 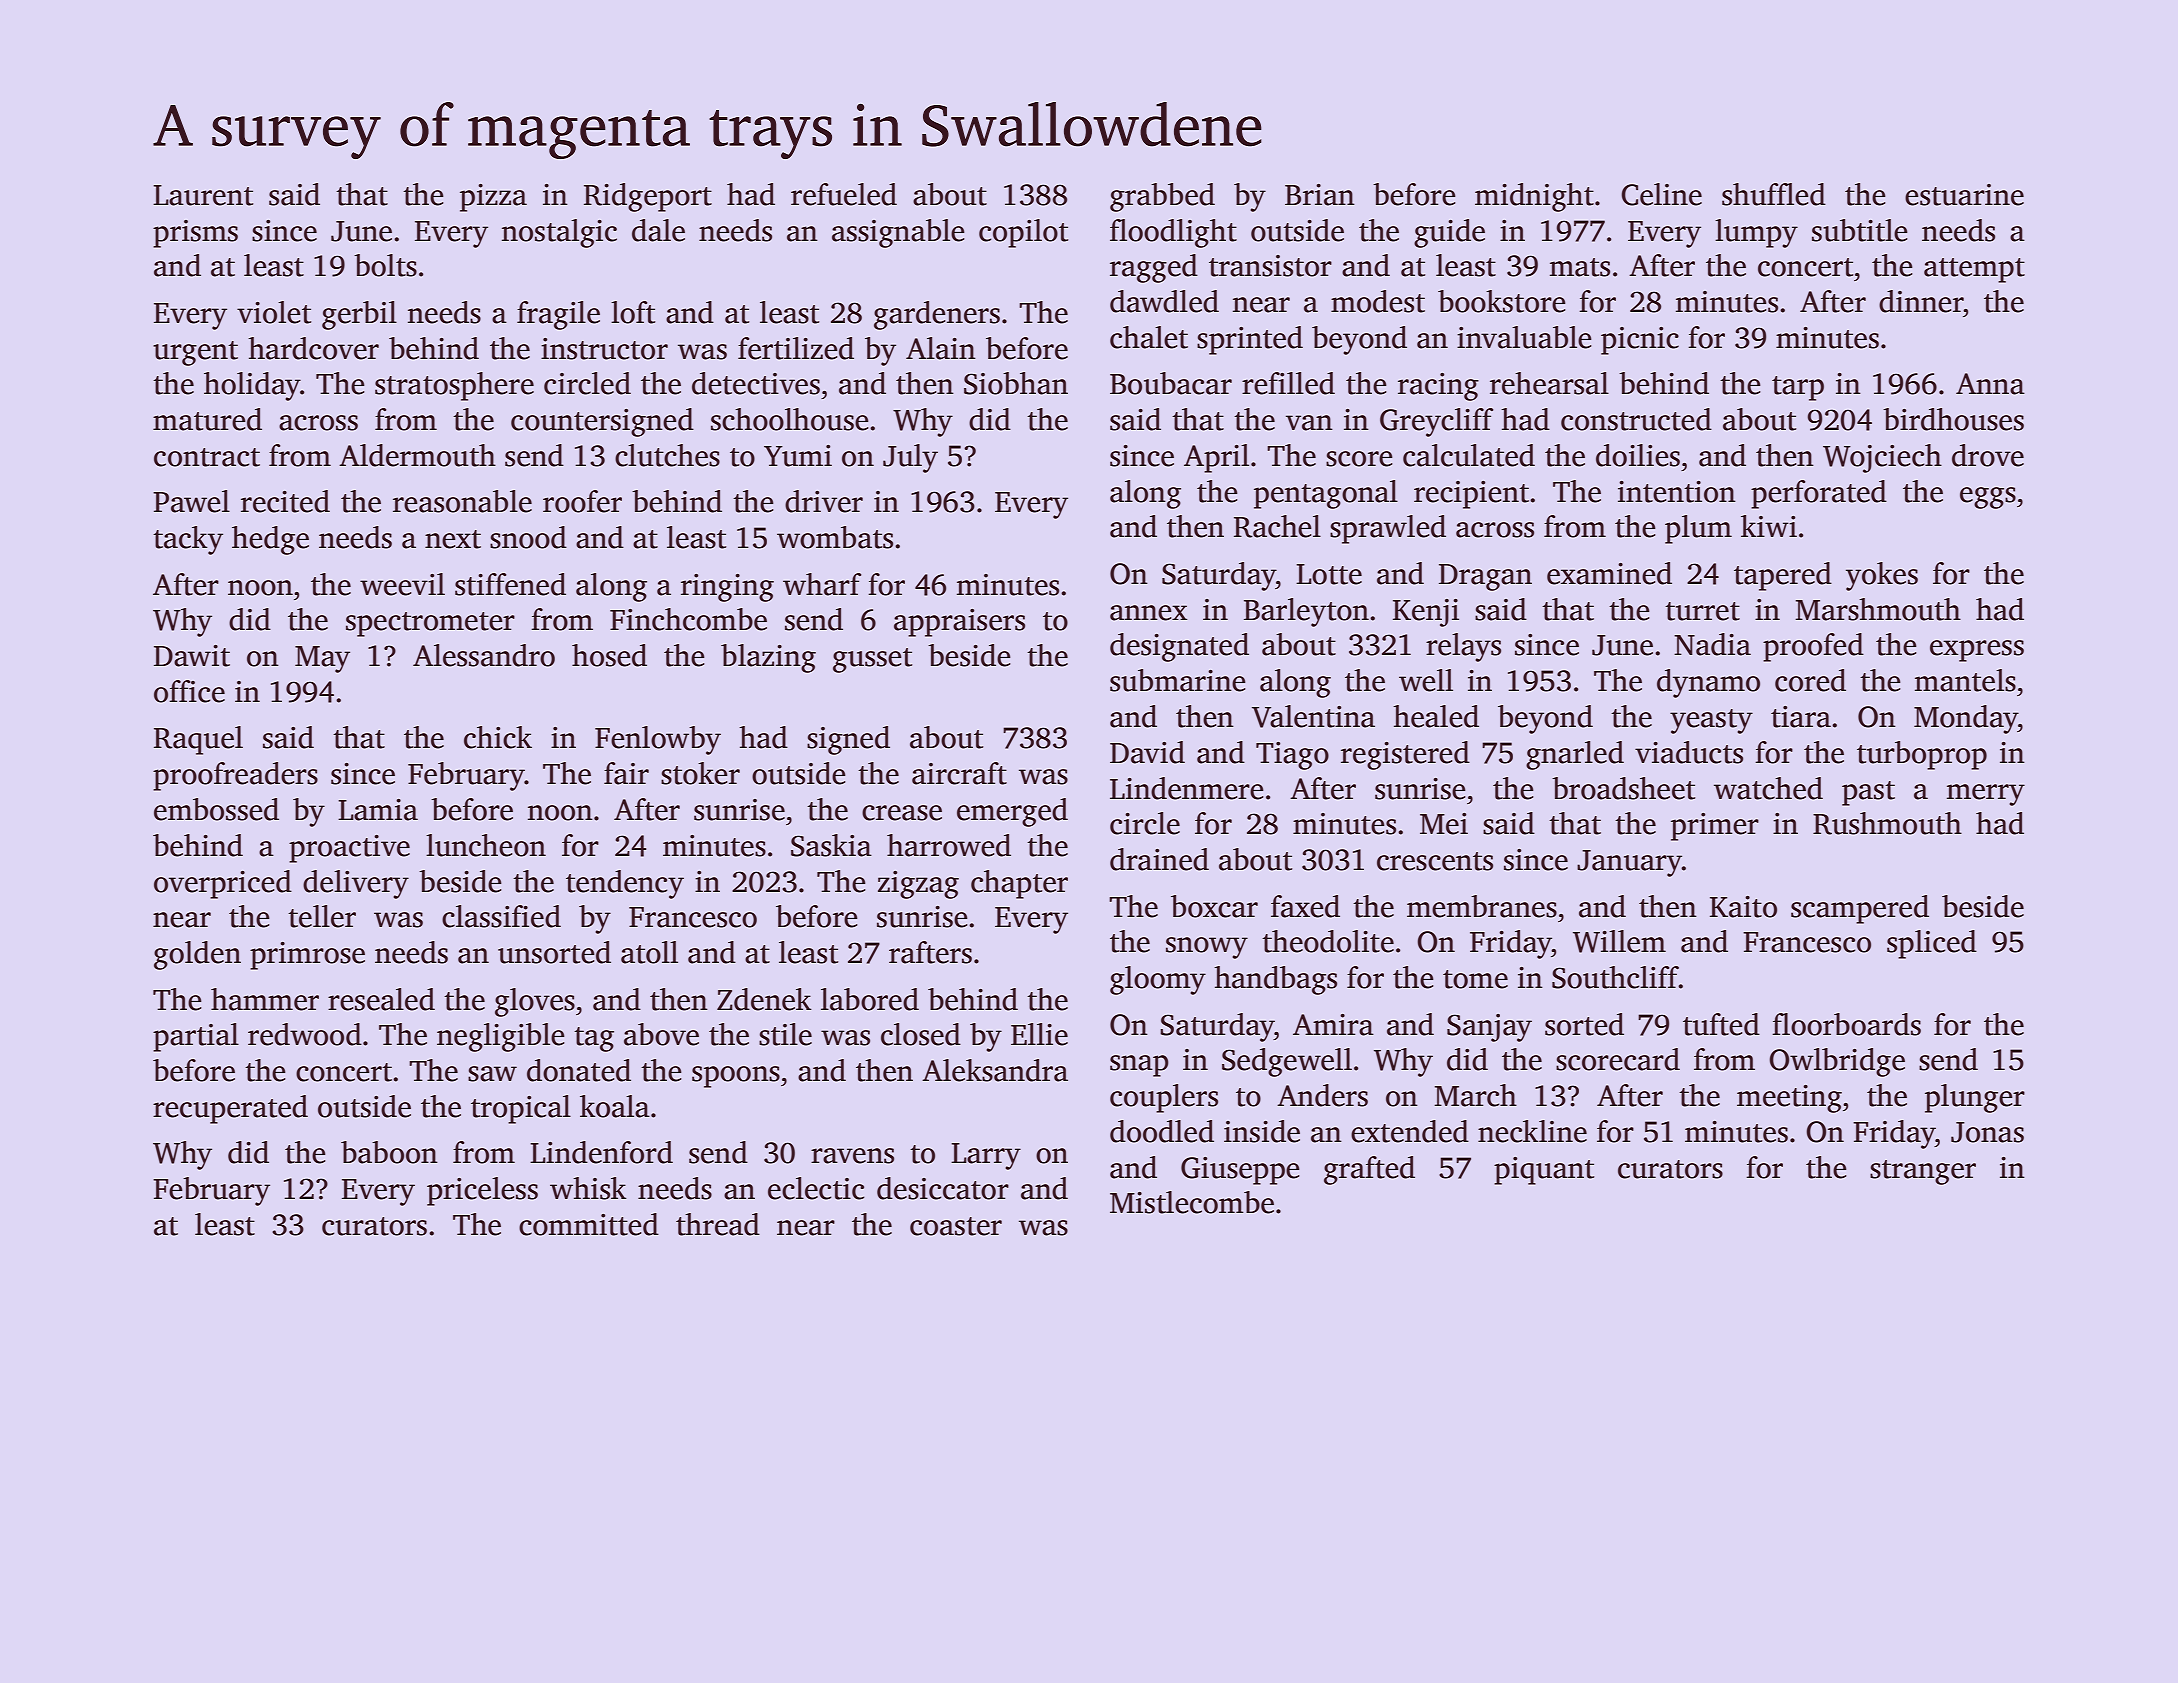 I want to click on April, so click(x=1216, y=458).
